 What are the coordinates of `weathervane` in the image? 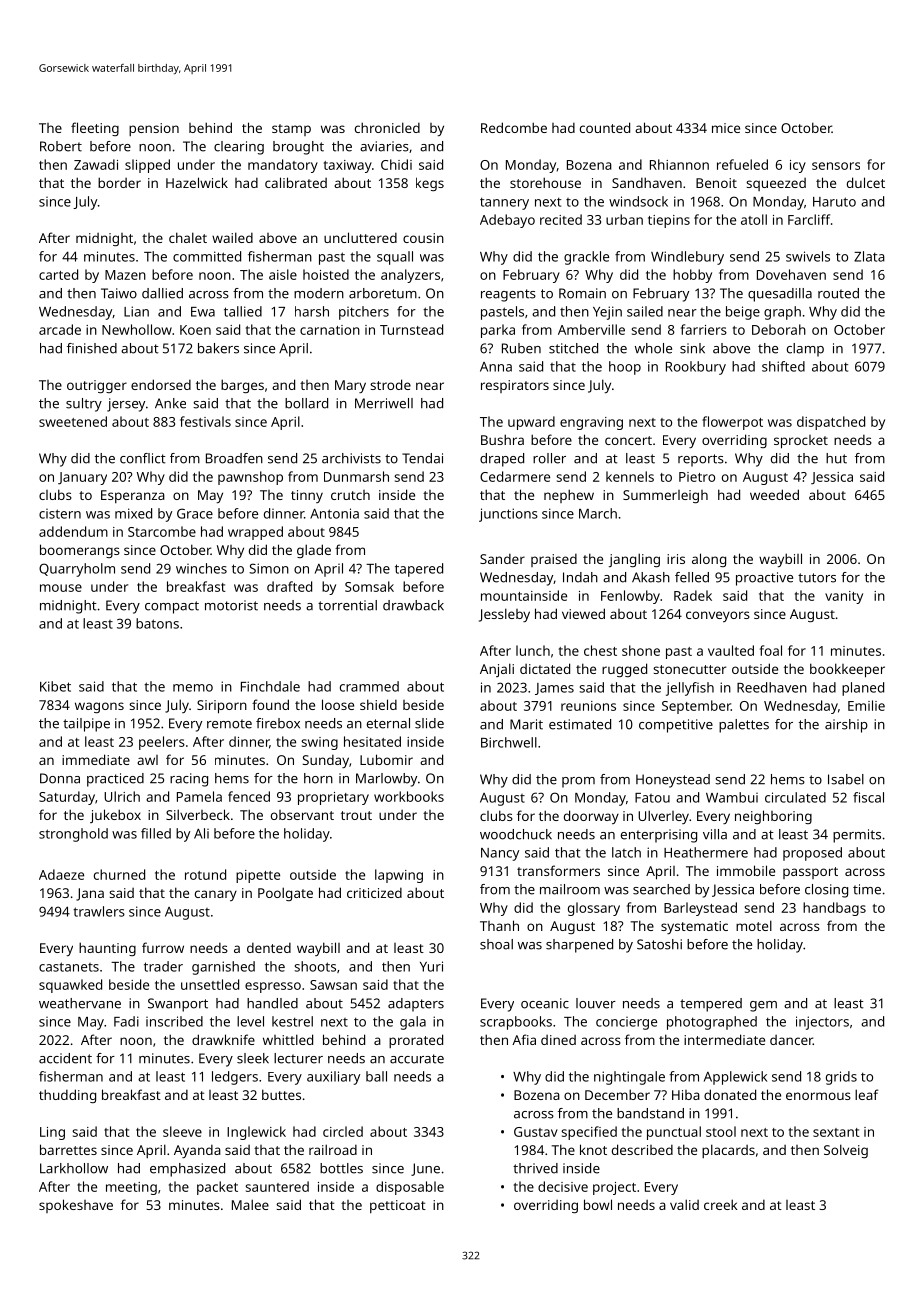 It's located at (80, 1003).
